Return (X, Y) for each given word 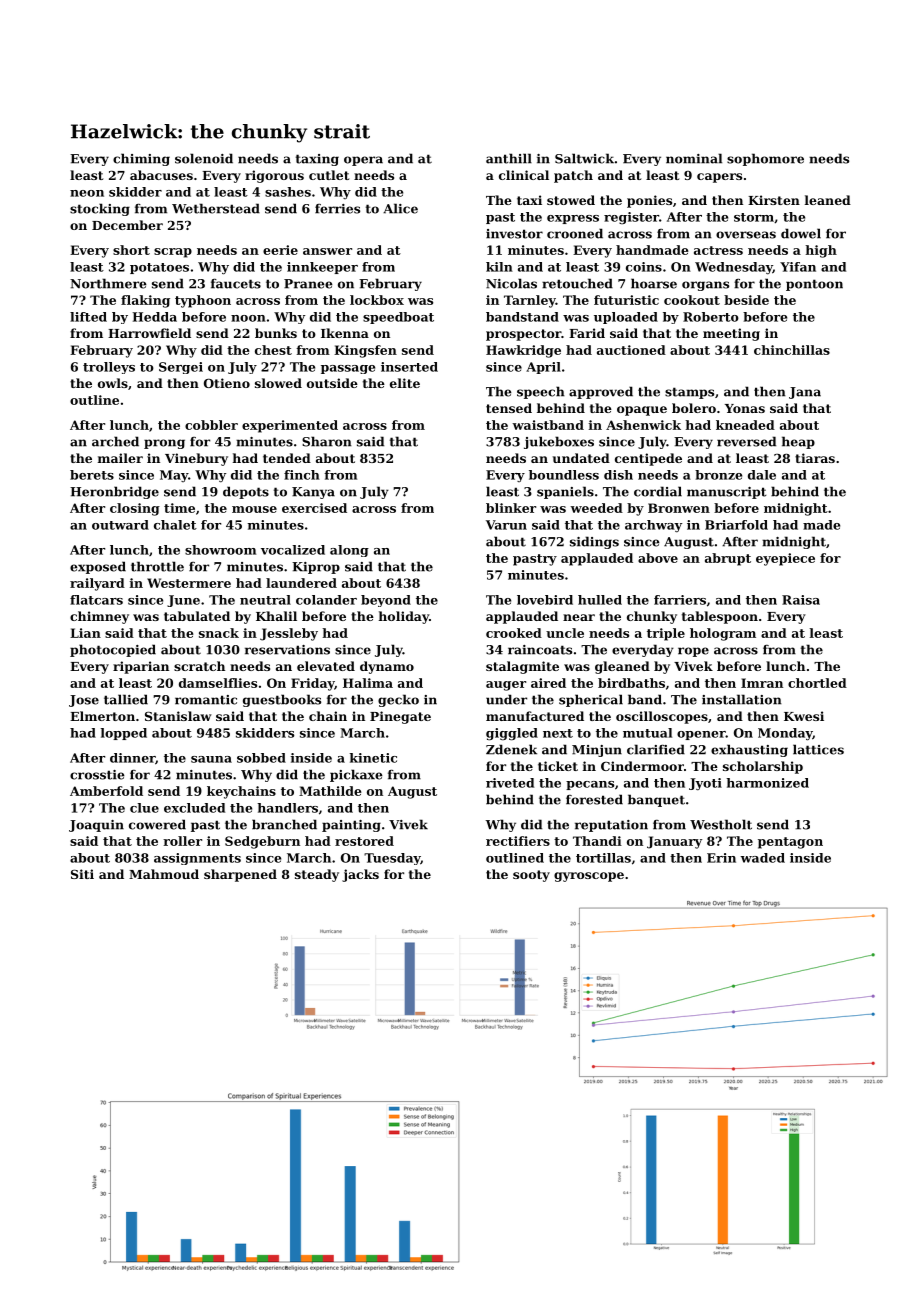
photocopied (113, 650)
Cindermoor (642, 766)
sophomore (765, 159)
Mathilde (330, 791)
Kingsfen (365, 351)
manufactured (535, 716)
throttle (157, 566)
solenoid (204, 158)
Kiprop (316, 568)
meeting (731, 334)
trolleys (109, 368)
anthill (509, 158)
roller (182, 841)
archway (653, 526)
